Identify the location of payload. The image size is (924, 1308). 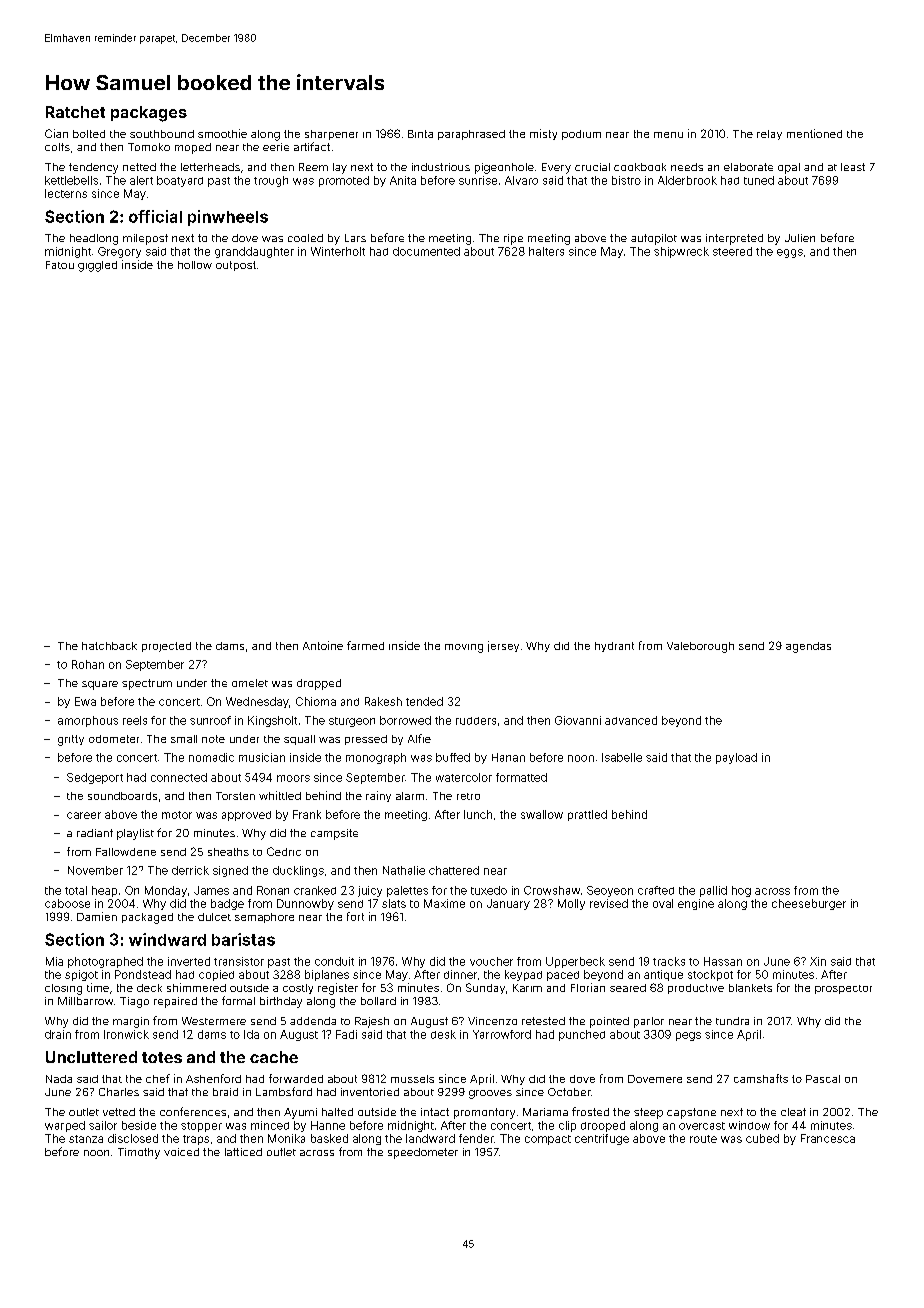
(736, 758).
